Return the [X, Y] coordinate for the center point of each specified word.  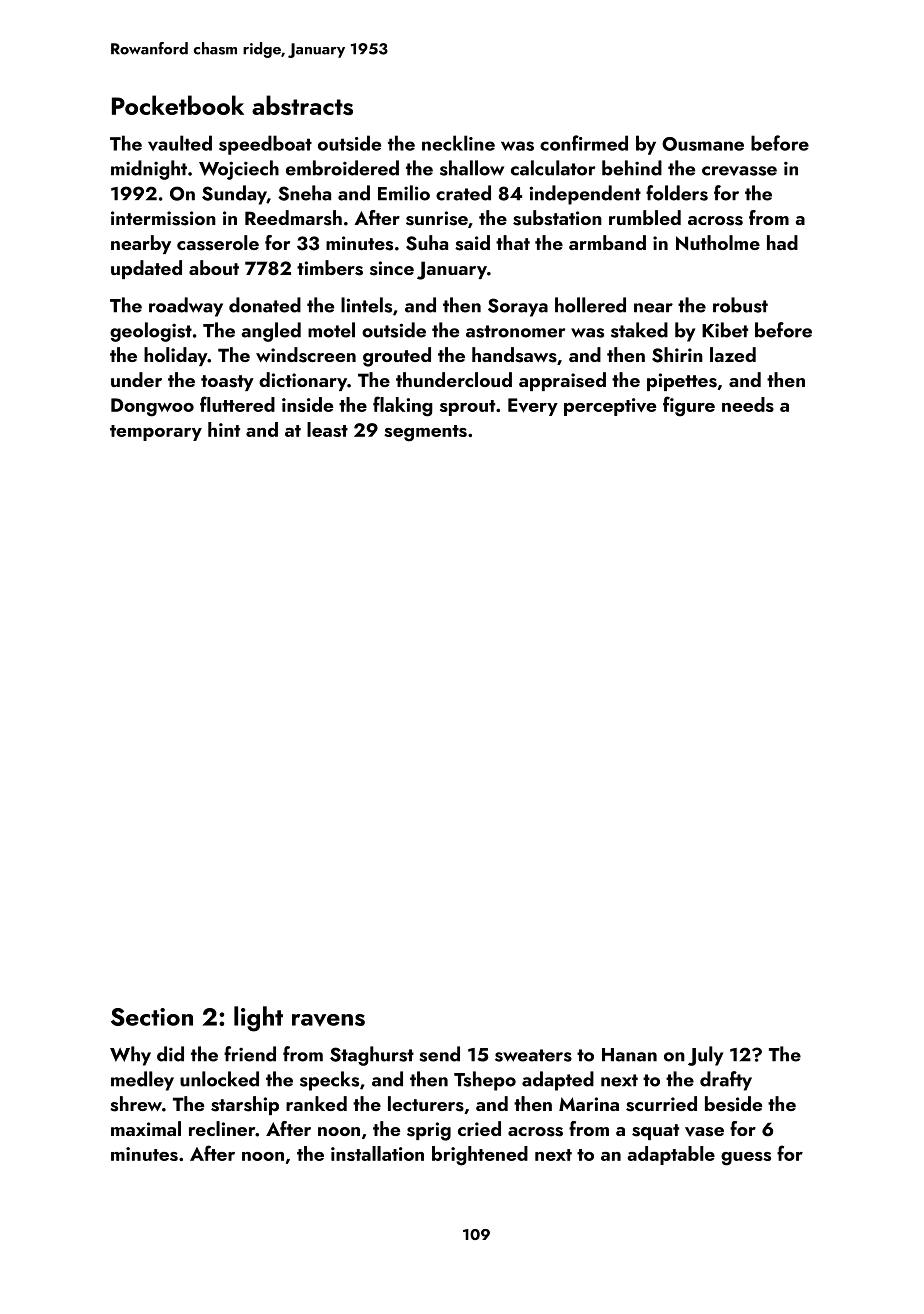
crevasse [739, 171]
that [513, 242]
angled [271, 332]
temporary [156, 433]
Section [152, 1017]
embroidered [342, 168]
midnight [149, 170]
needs [748, 404]
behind [632, 168]
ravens [328, 1020]
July [705, 1056]
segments [425, 433]
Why [130, 1056]
